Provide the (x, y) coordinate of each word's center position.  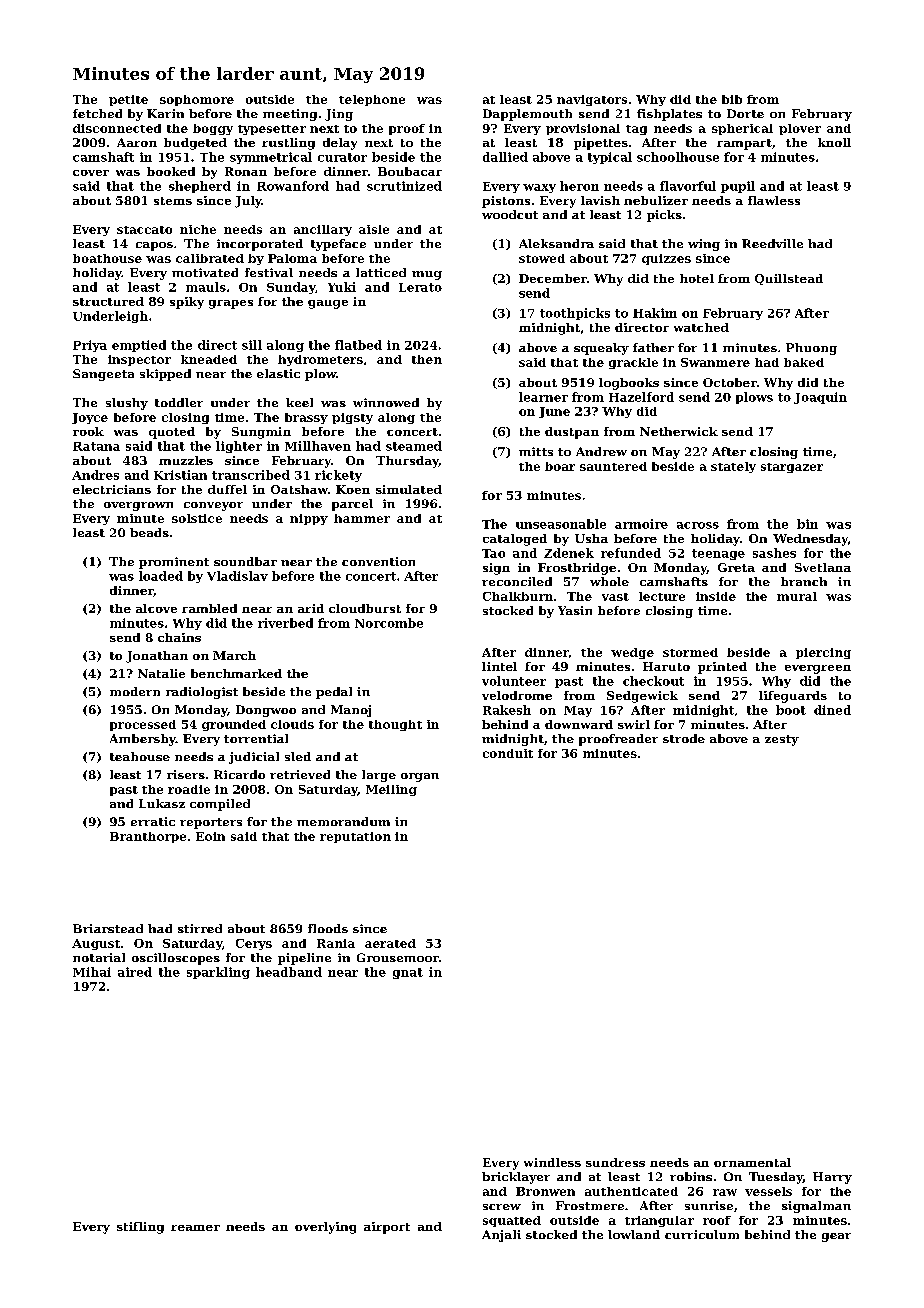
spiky (187, 303)
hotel (697, 278)
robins (691, 1176)
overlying (325, 1228)
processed (143, 725)
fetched (97, 113)
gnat (408, 973)
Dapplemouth (527, 115)
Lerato (420, 287)
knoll (834, 142)
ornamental (752, 1162)
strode (684, 738)
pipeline (304, 959)
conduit (508, 753)
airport (387, 1228)
